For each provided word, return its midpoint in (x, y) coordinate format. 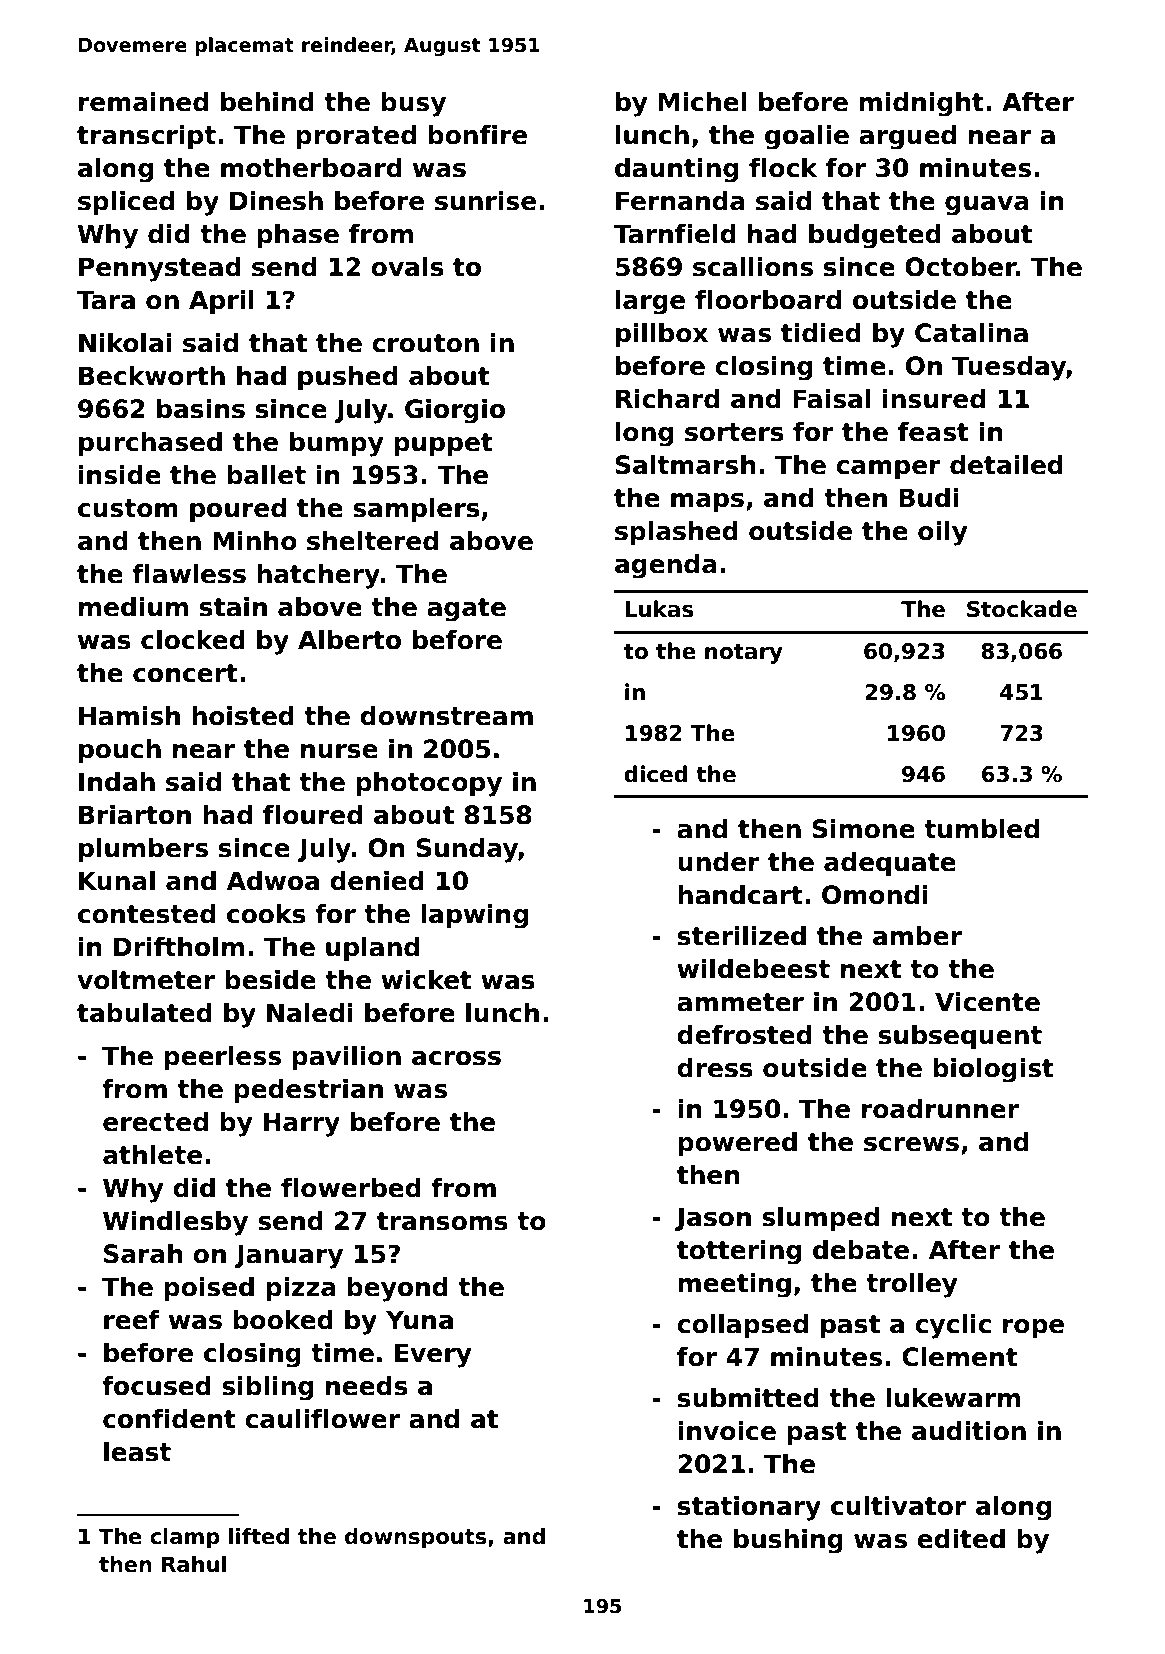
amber (917, 936)
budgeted (875, 236)
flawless (189, 574)
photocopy (429, 784)
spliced (126, 203)
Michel (702, 102)
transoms (442, 1221)
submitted (748, 1398)
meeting (734, 1285)
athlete (152, 1155)
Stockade (1022, 609)
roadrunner (940, 1109)
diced (656, 774)
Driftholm (179, 947)
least (137, 1452)
